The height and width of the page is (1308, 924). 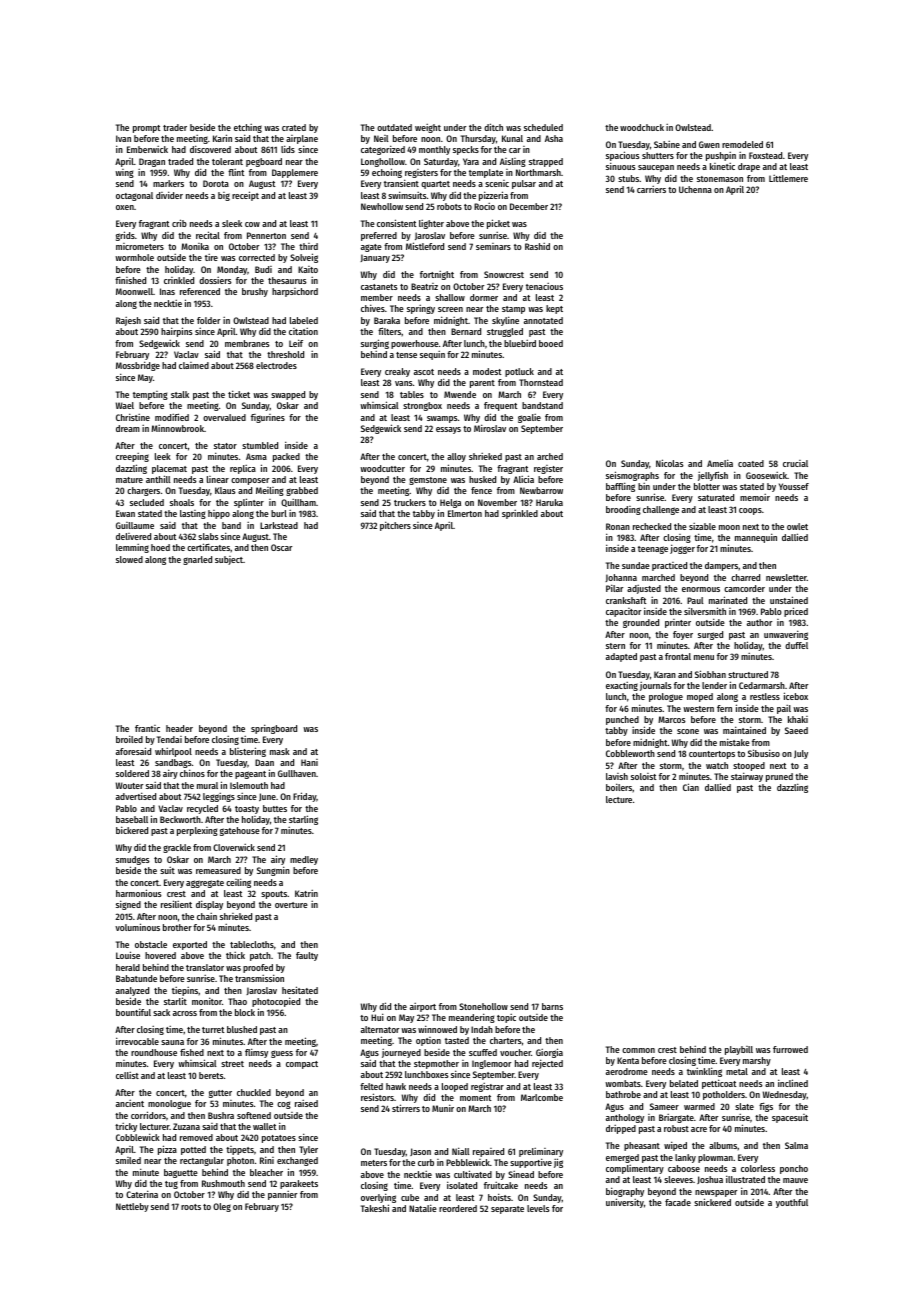 What do you see at coordinates (747, 777) in the page?
I see `stairway` at bounding box center [747, 777].
